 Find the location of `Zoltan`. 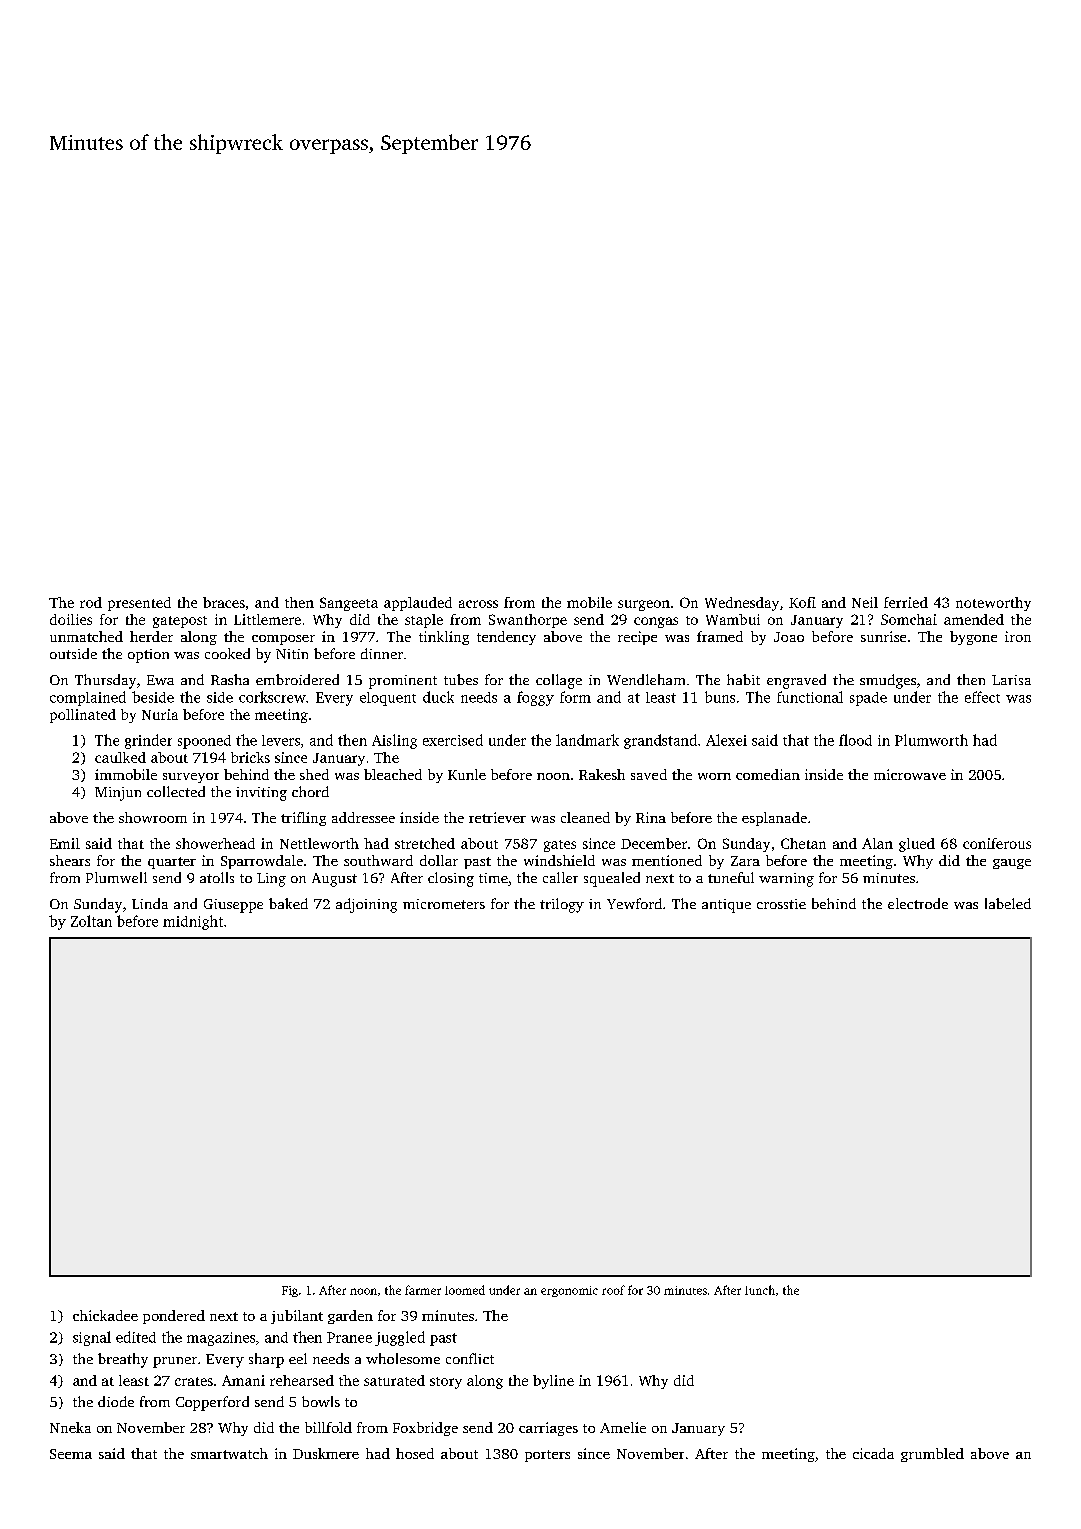

Zoltan is located at coordinates (91, 921).
